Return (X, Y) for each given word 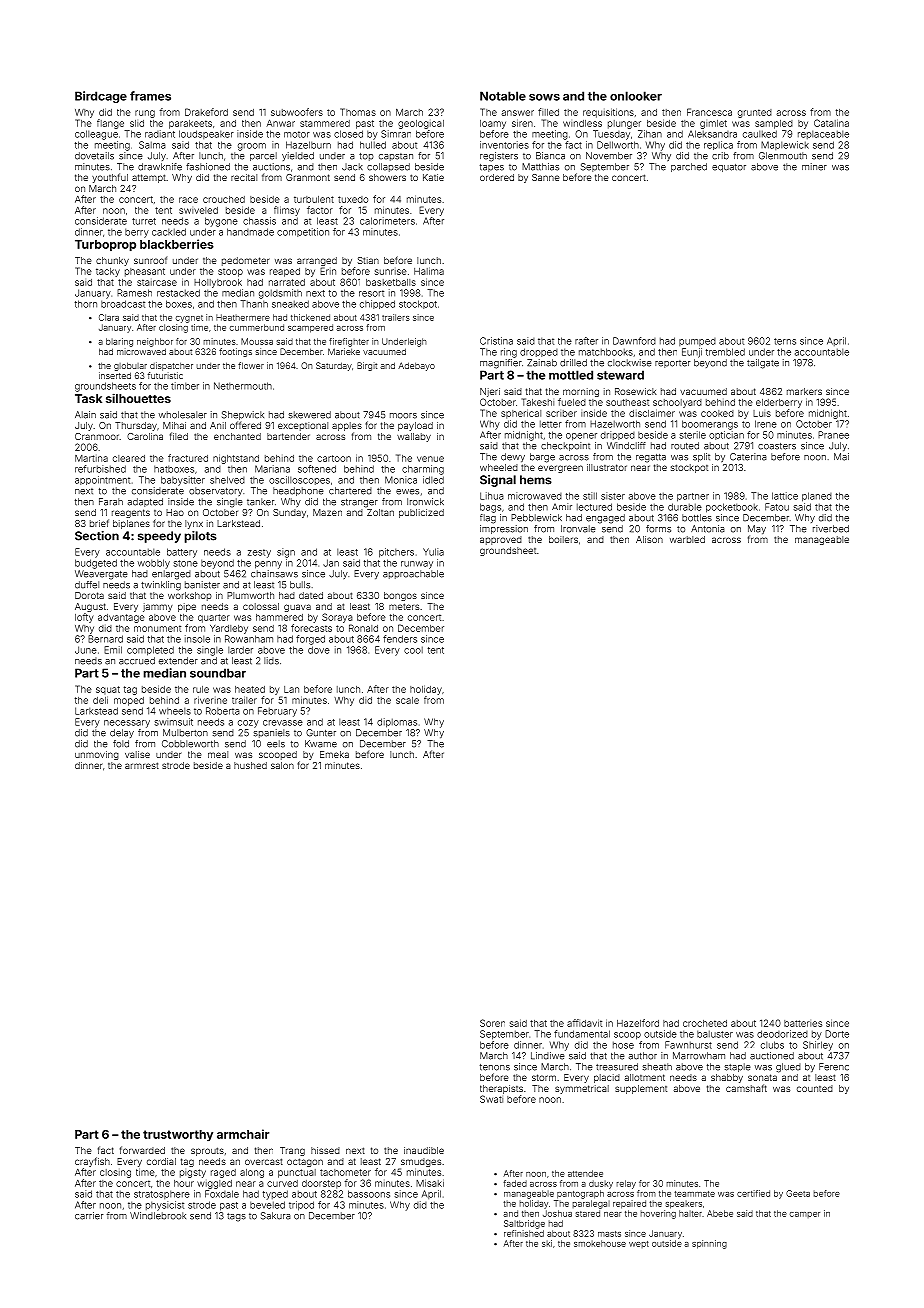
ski (547, 1243)
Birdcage (101, 97)
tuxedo (353, 199)
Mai (841, 457)
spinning (709, 1244)
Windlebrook (158, 1216)
